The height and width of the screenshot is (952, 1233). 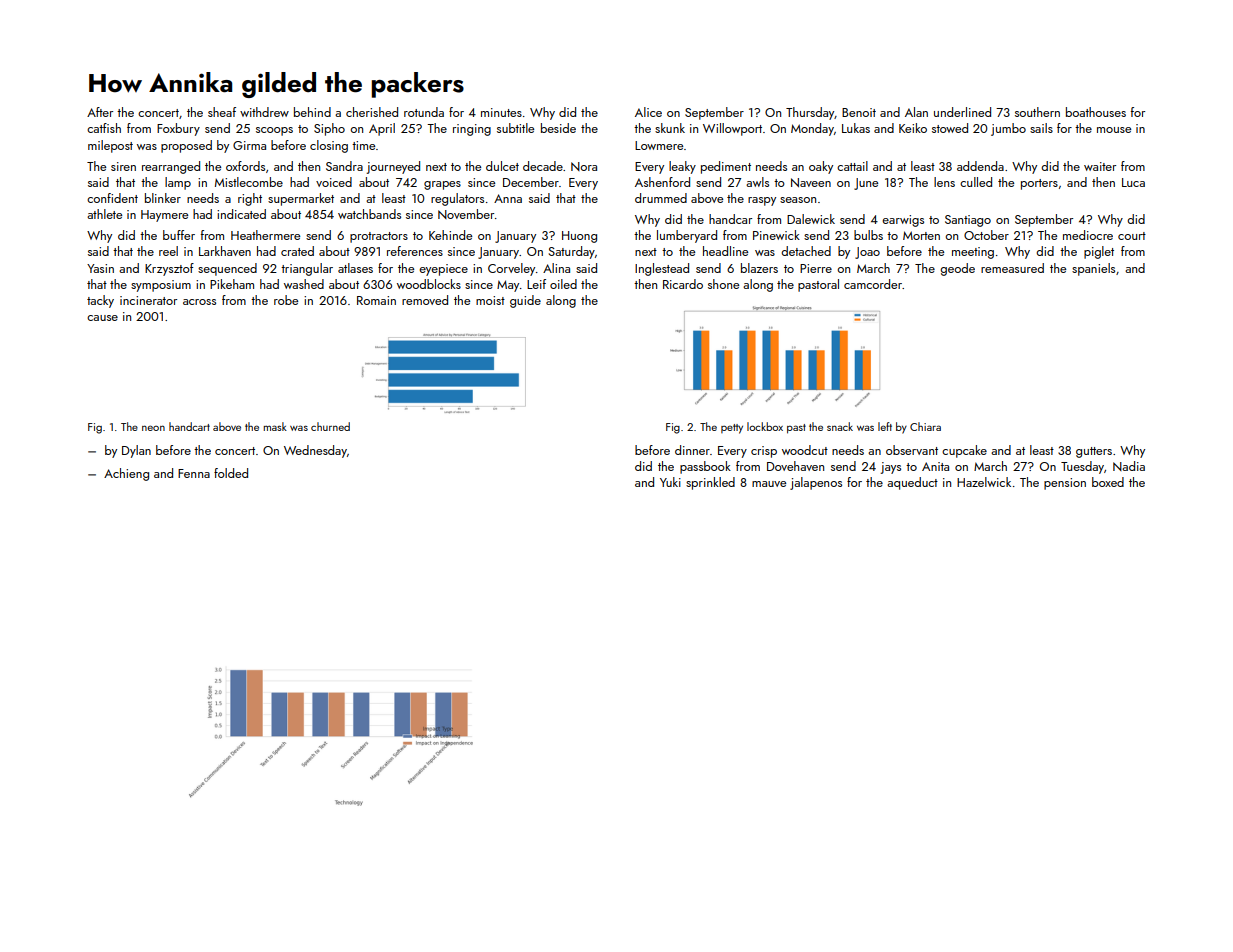 What do you see at coordinates (1093, 269) in the screenshot?
I see `spaniels` at bounding box center [1093, 269].
